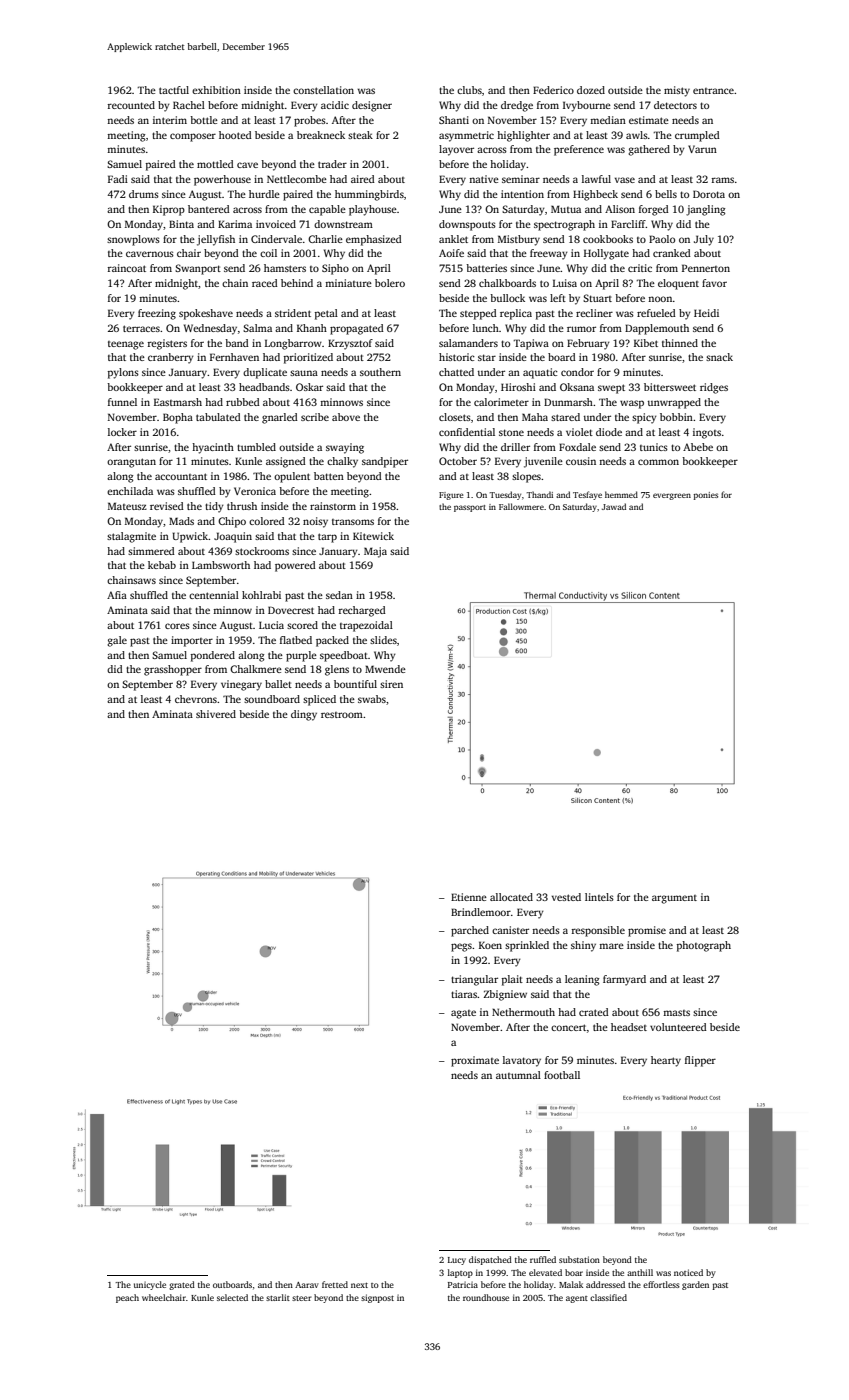  What do you see at coordinates (391, 684) in the image?
I see `siren` at bounding box center [391, 684].
